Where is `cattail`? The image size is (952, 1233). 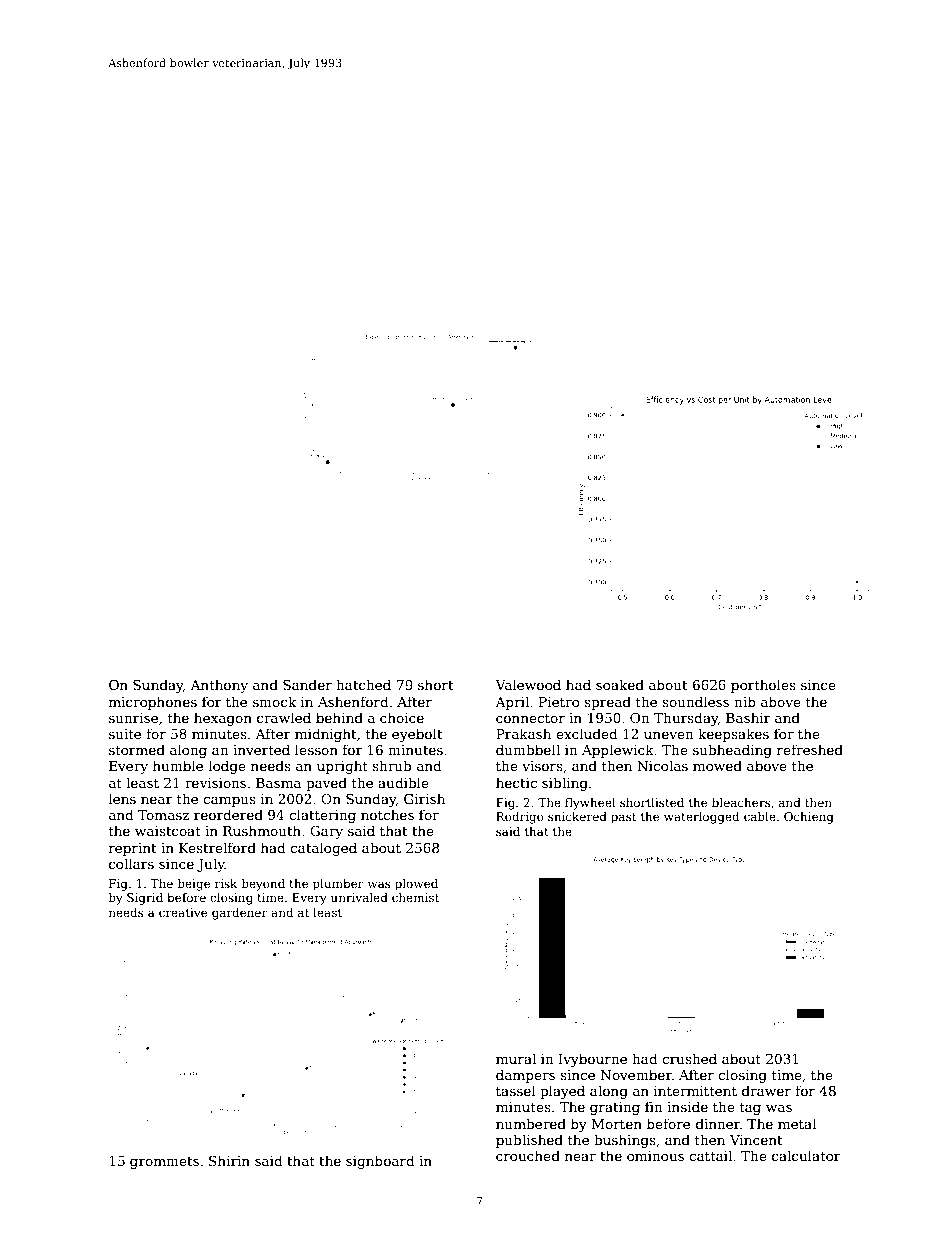
cattail is located at coordinates (710, 1155).
